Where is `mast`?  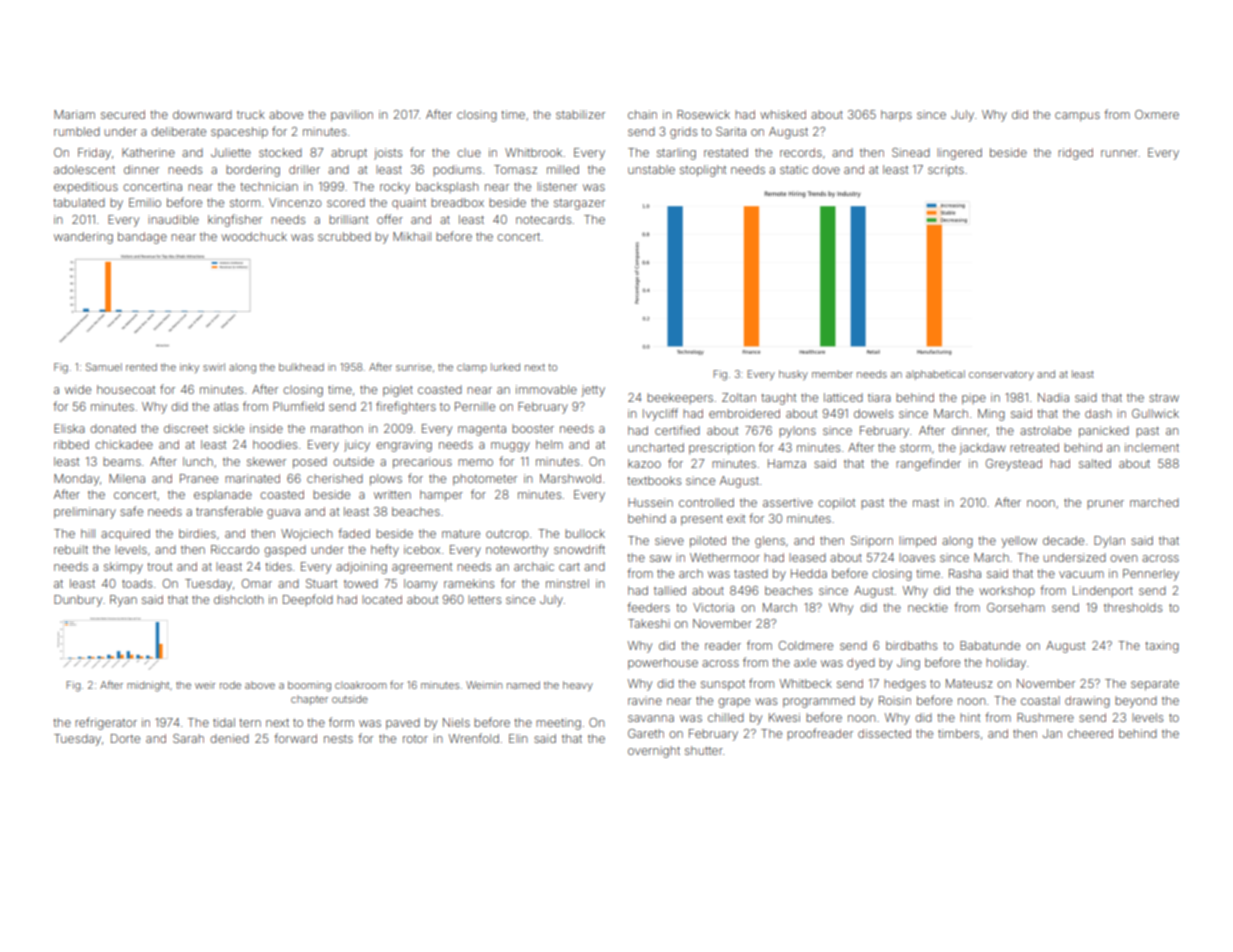
mast is located at coordinates (926, 503).
